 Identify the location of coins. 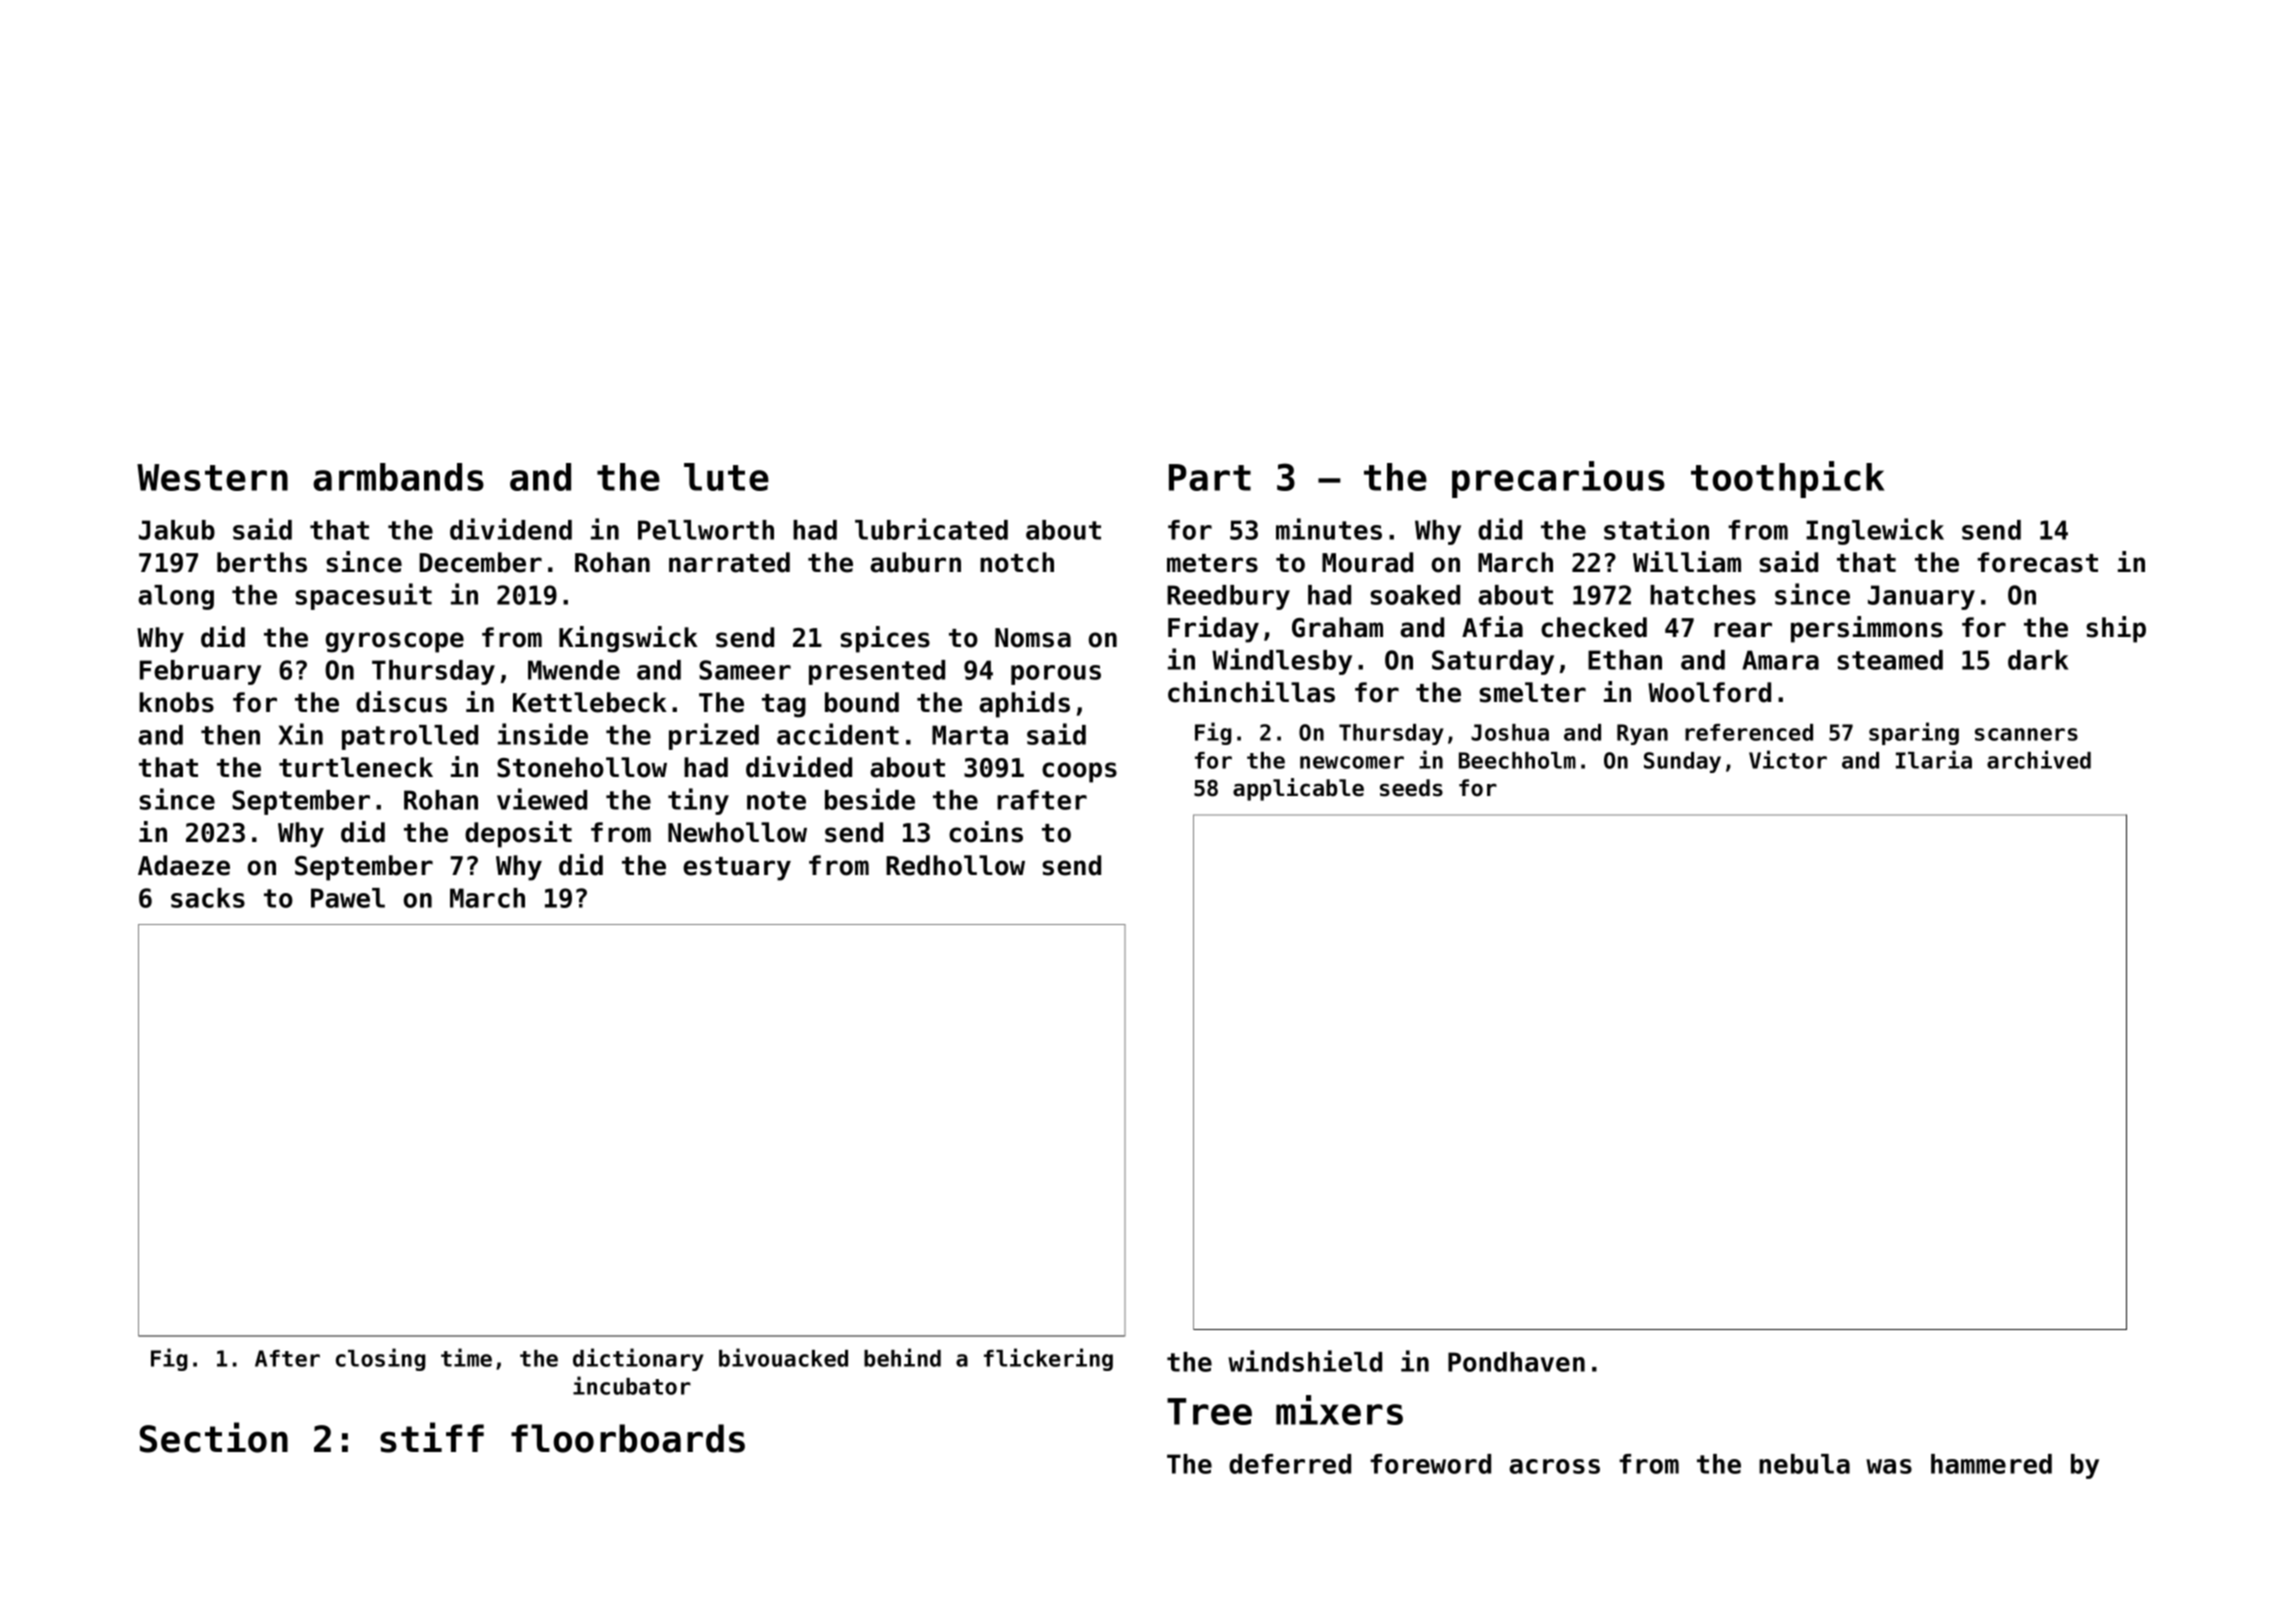
(986, 832).
